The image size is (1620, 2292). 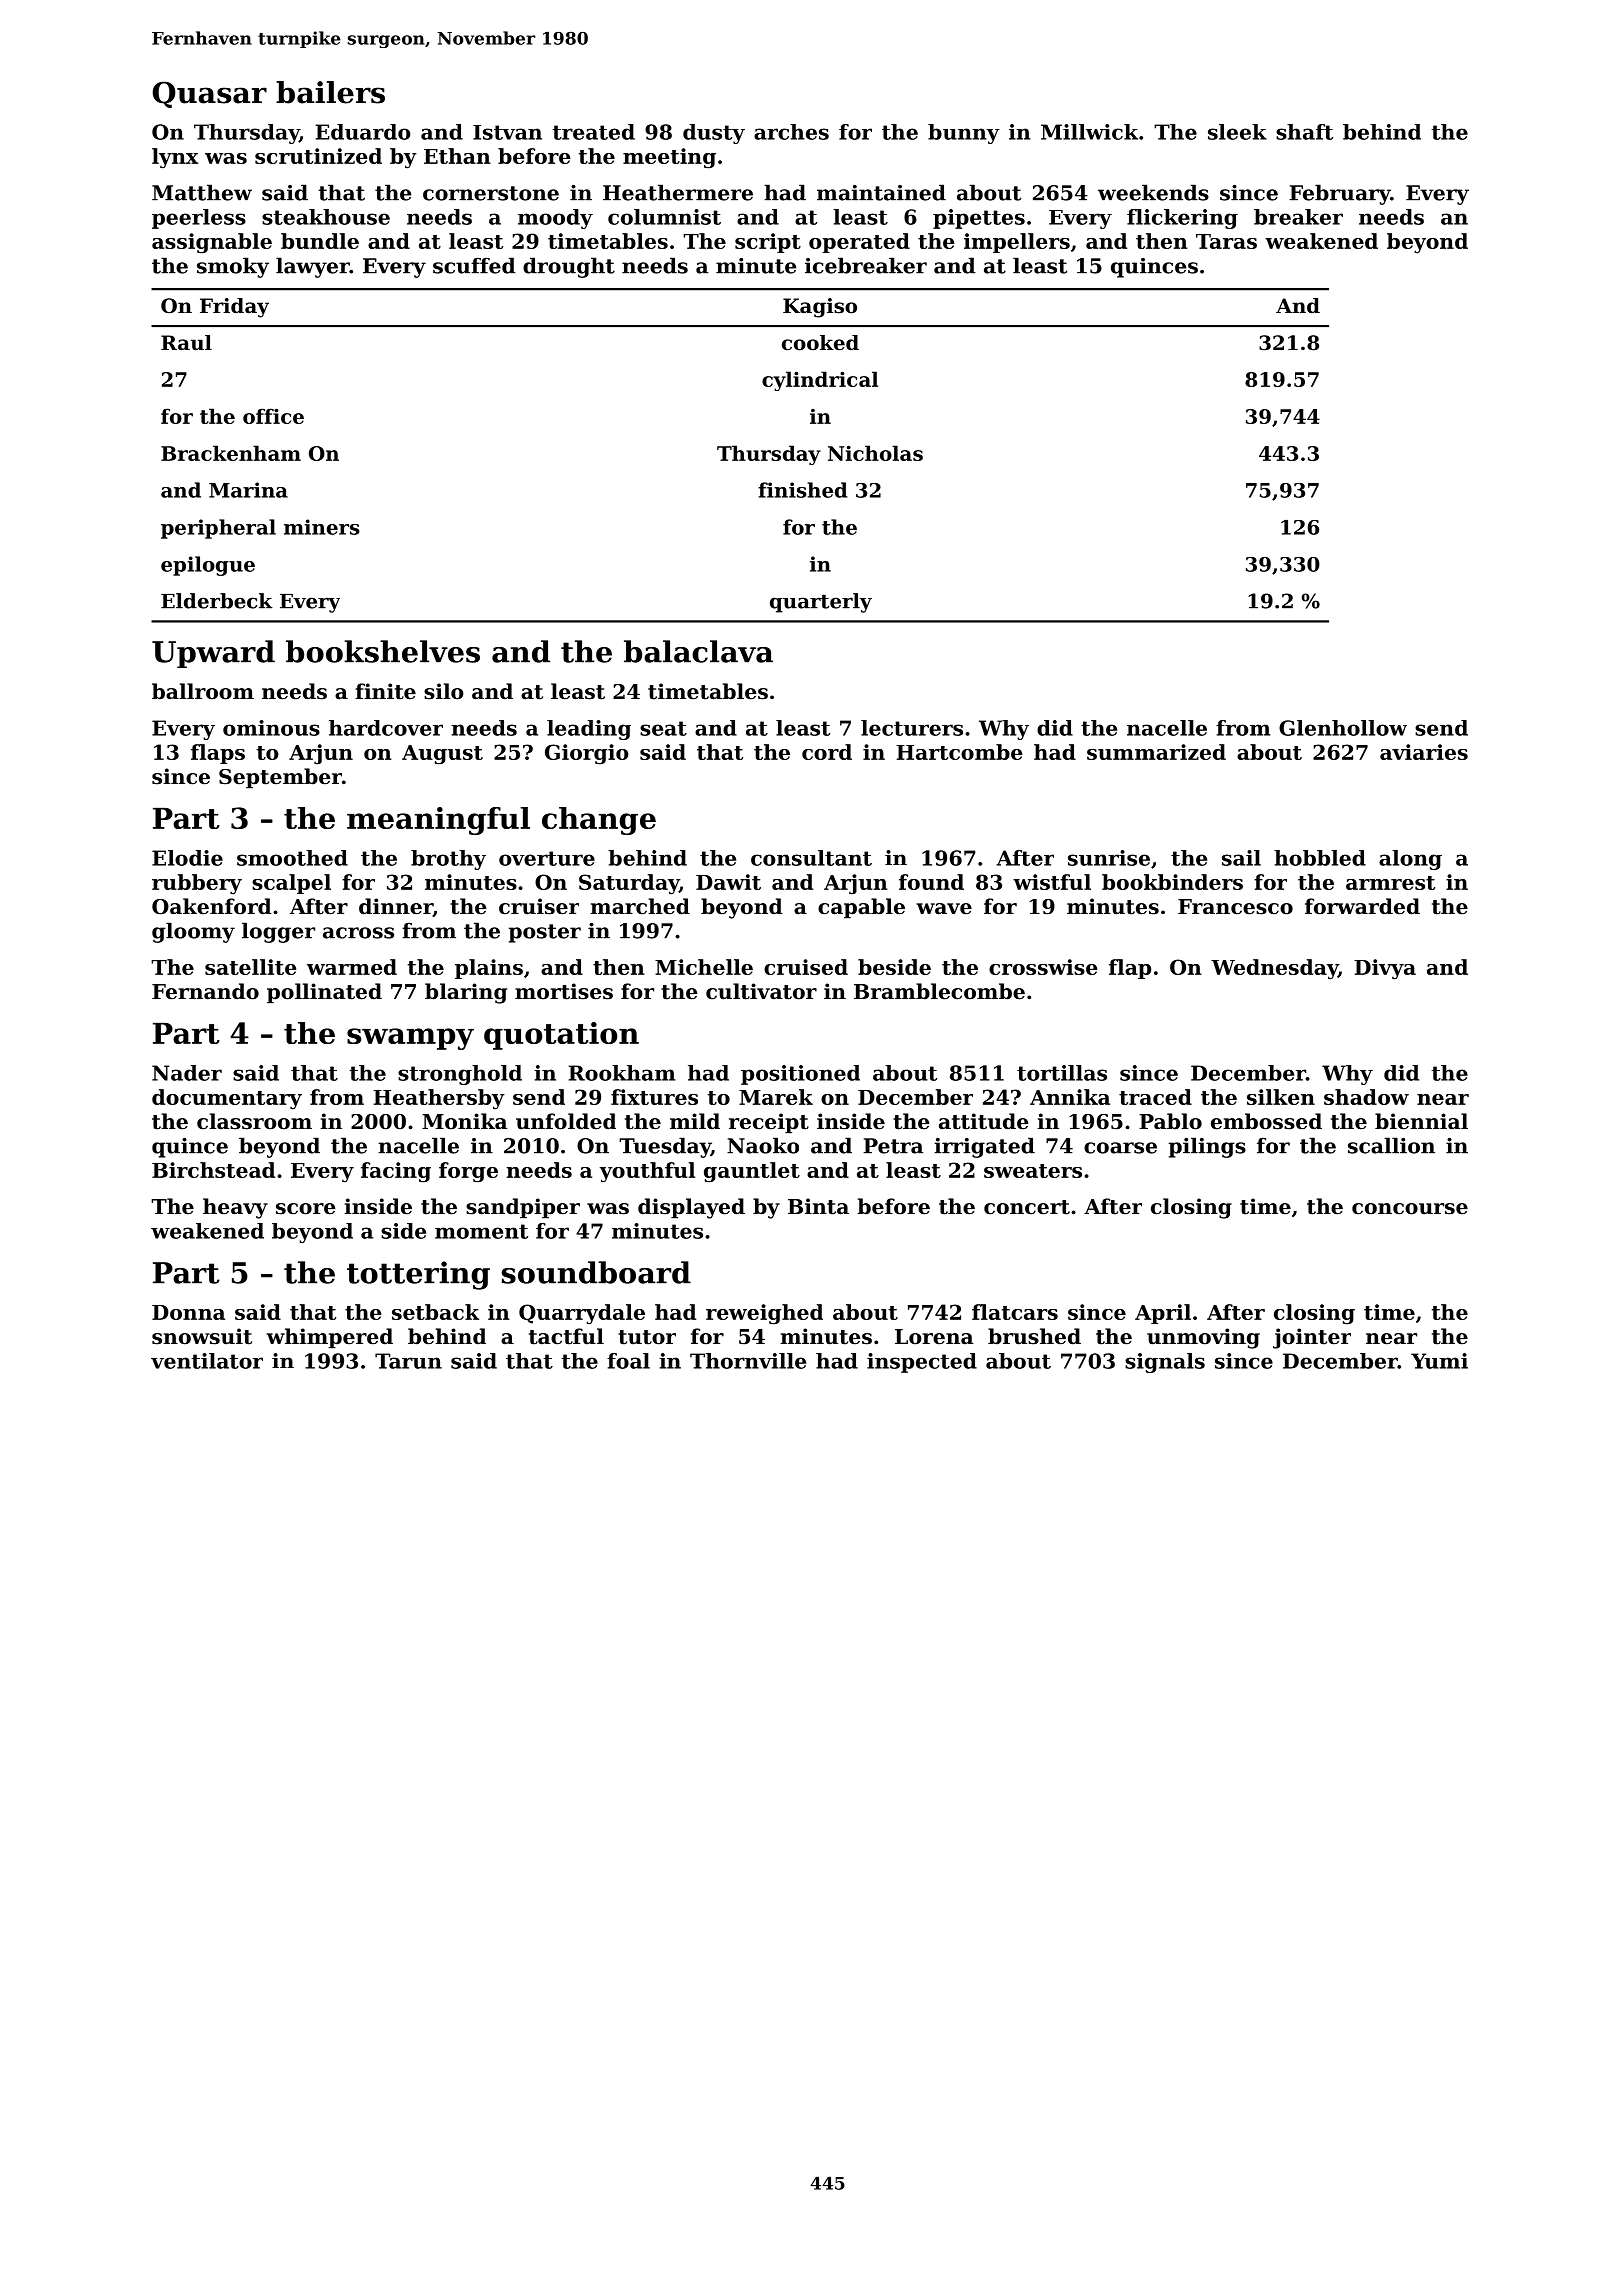 I want to click on mortises, so click(x=564, y=991).
